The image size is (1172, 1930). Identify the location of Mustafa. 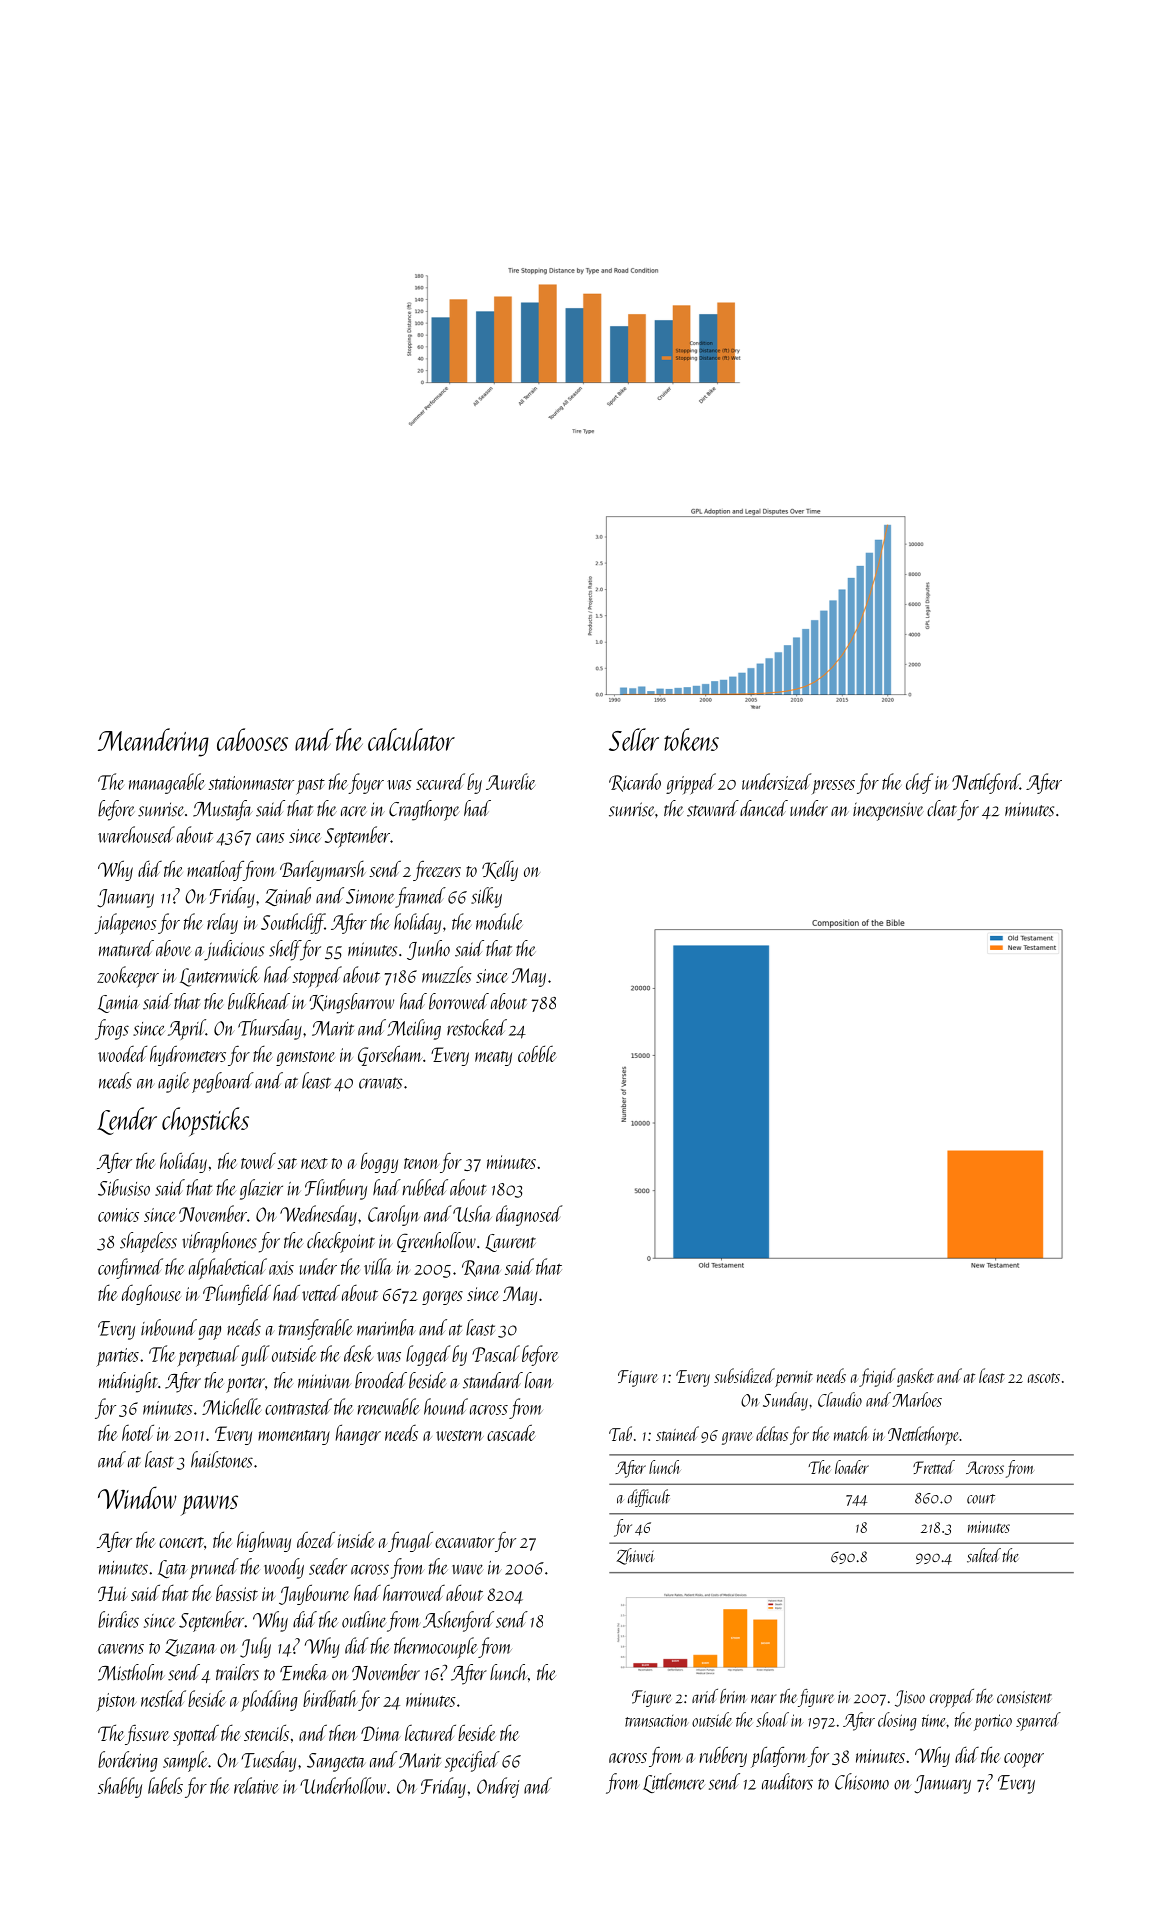
(223, 810).
